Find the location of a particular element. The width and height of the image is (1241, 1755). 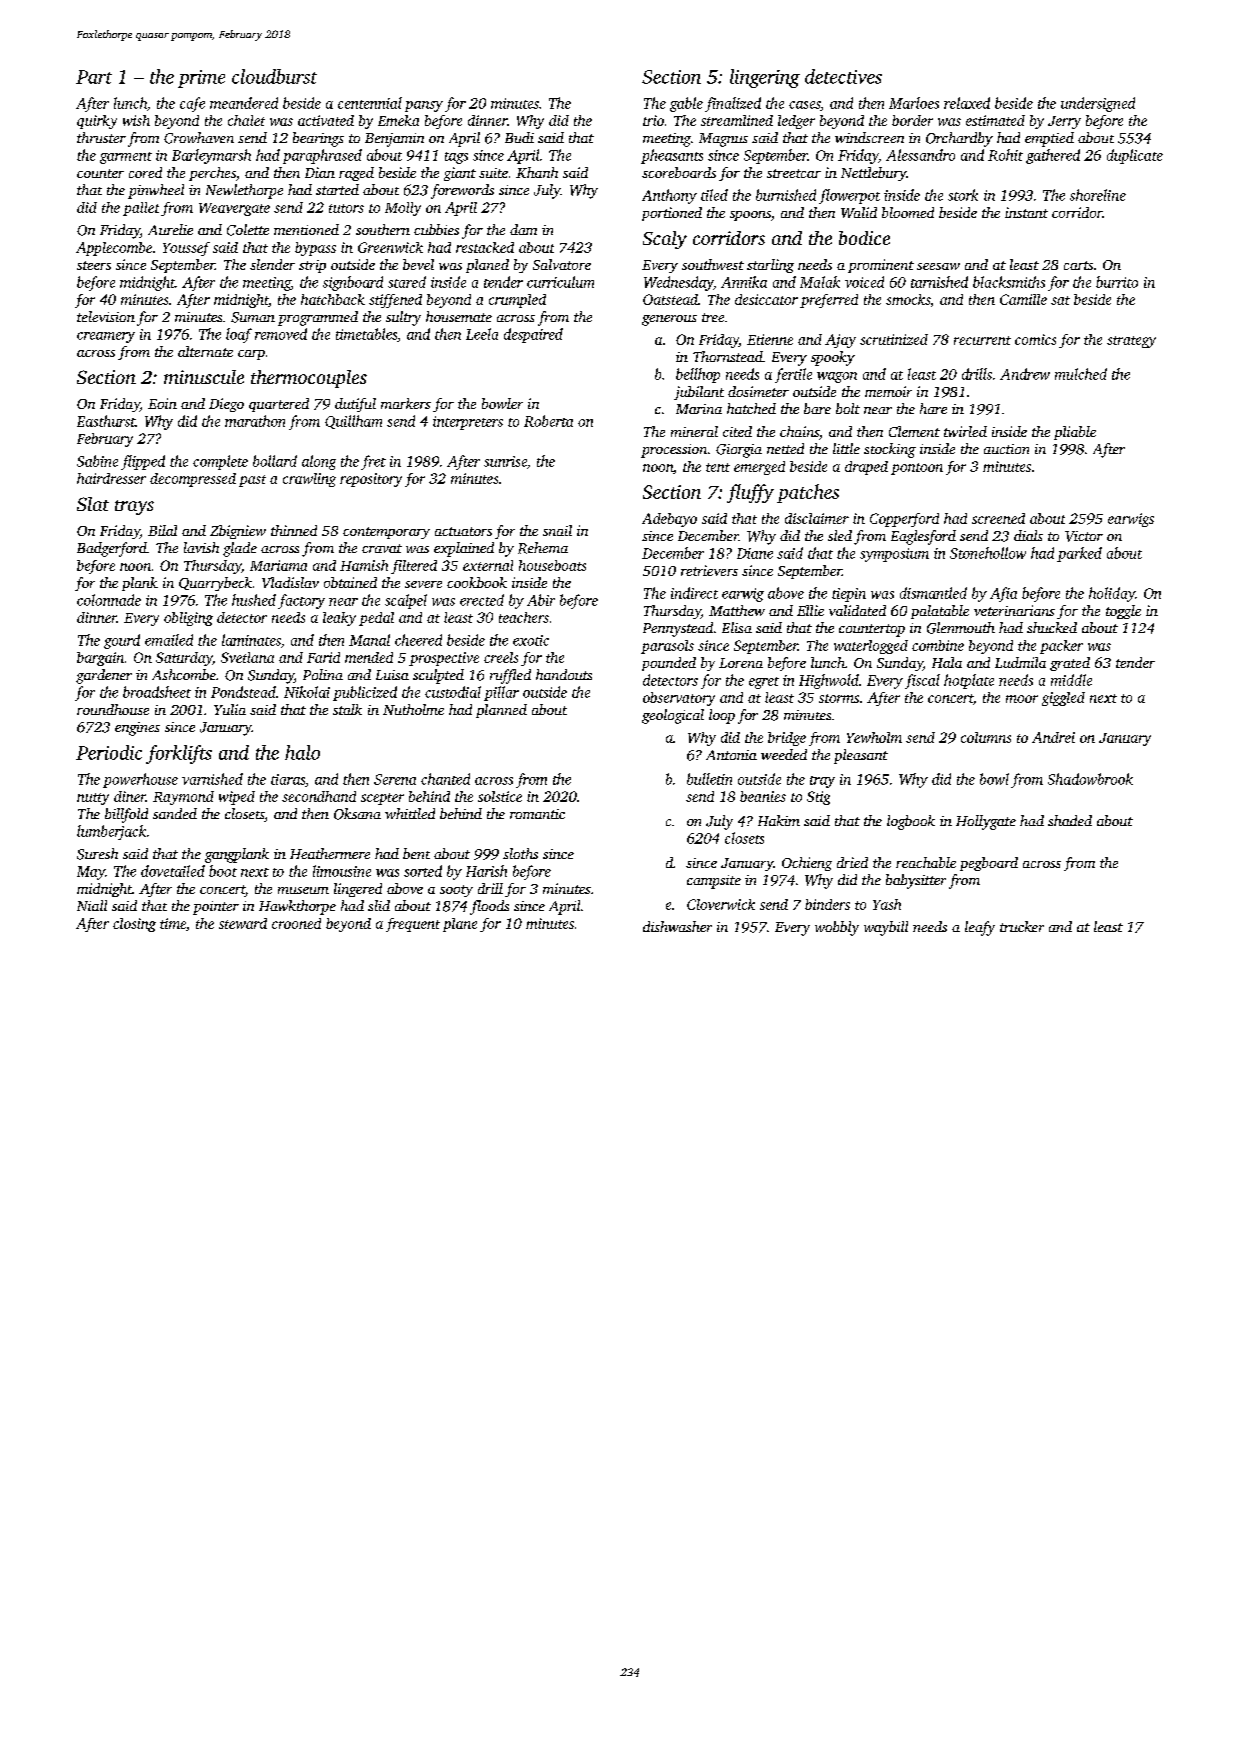

pontoon is located at coordinates (917, 469).
